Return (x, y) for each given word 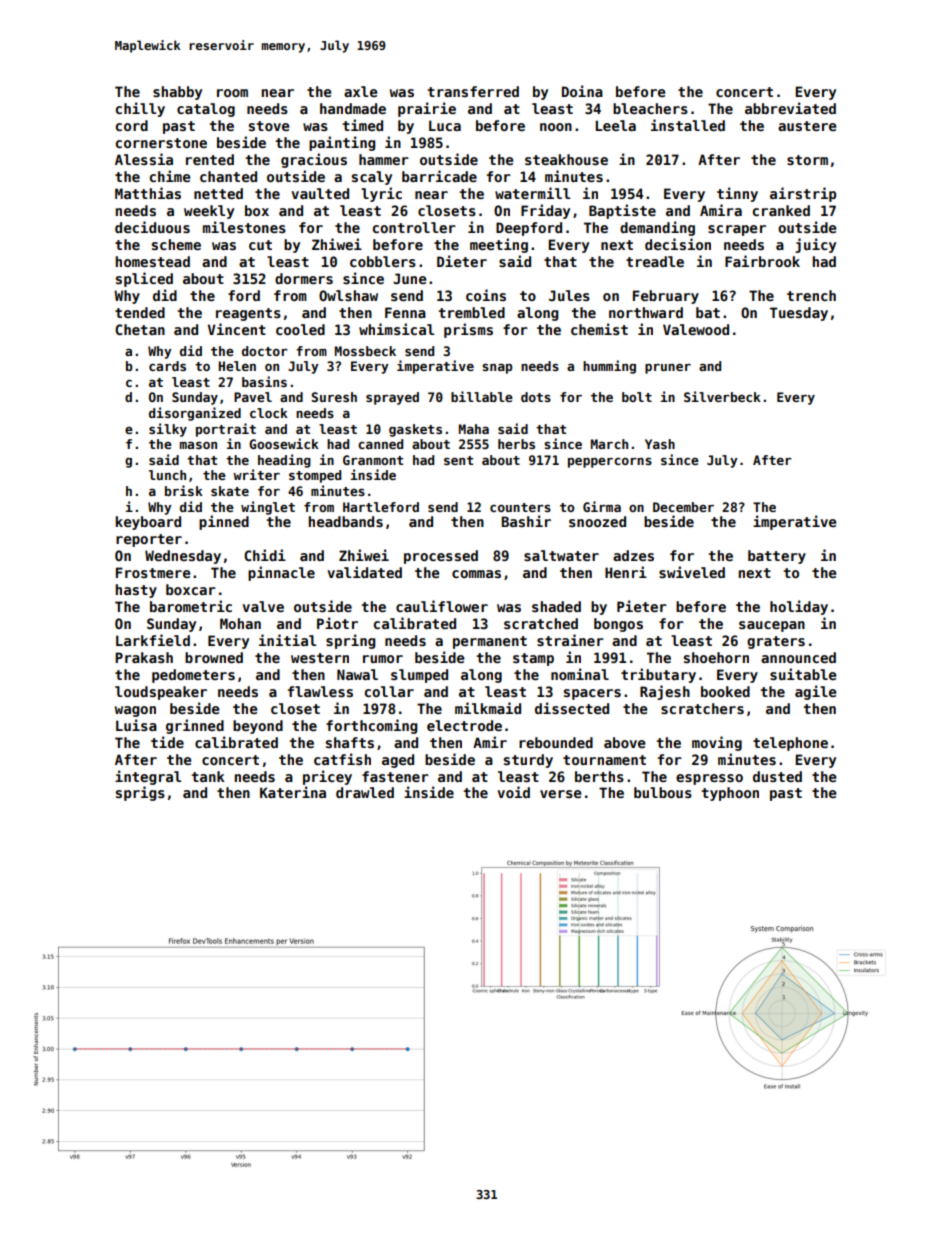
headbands (345, 521)
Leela (616, 125)
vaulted (320, 193)
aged (398, 761)
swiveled (692, 572)
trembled (471, 312)
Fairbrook (762, 261)
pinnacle (281, 573)
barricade (439, 176)
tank (208, 776)
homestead (152, 261)
